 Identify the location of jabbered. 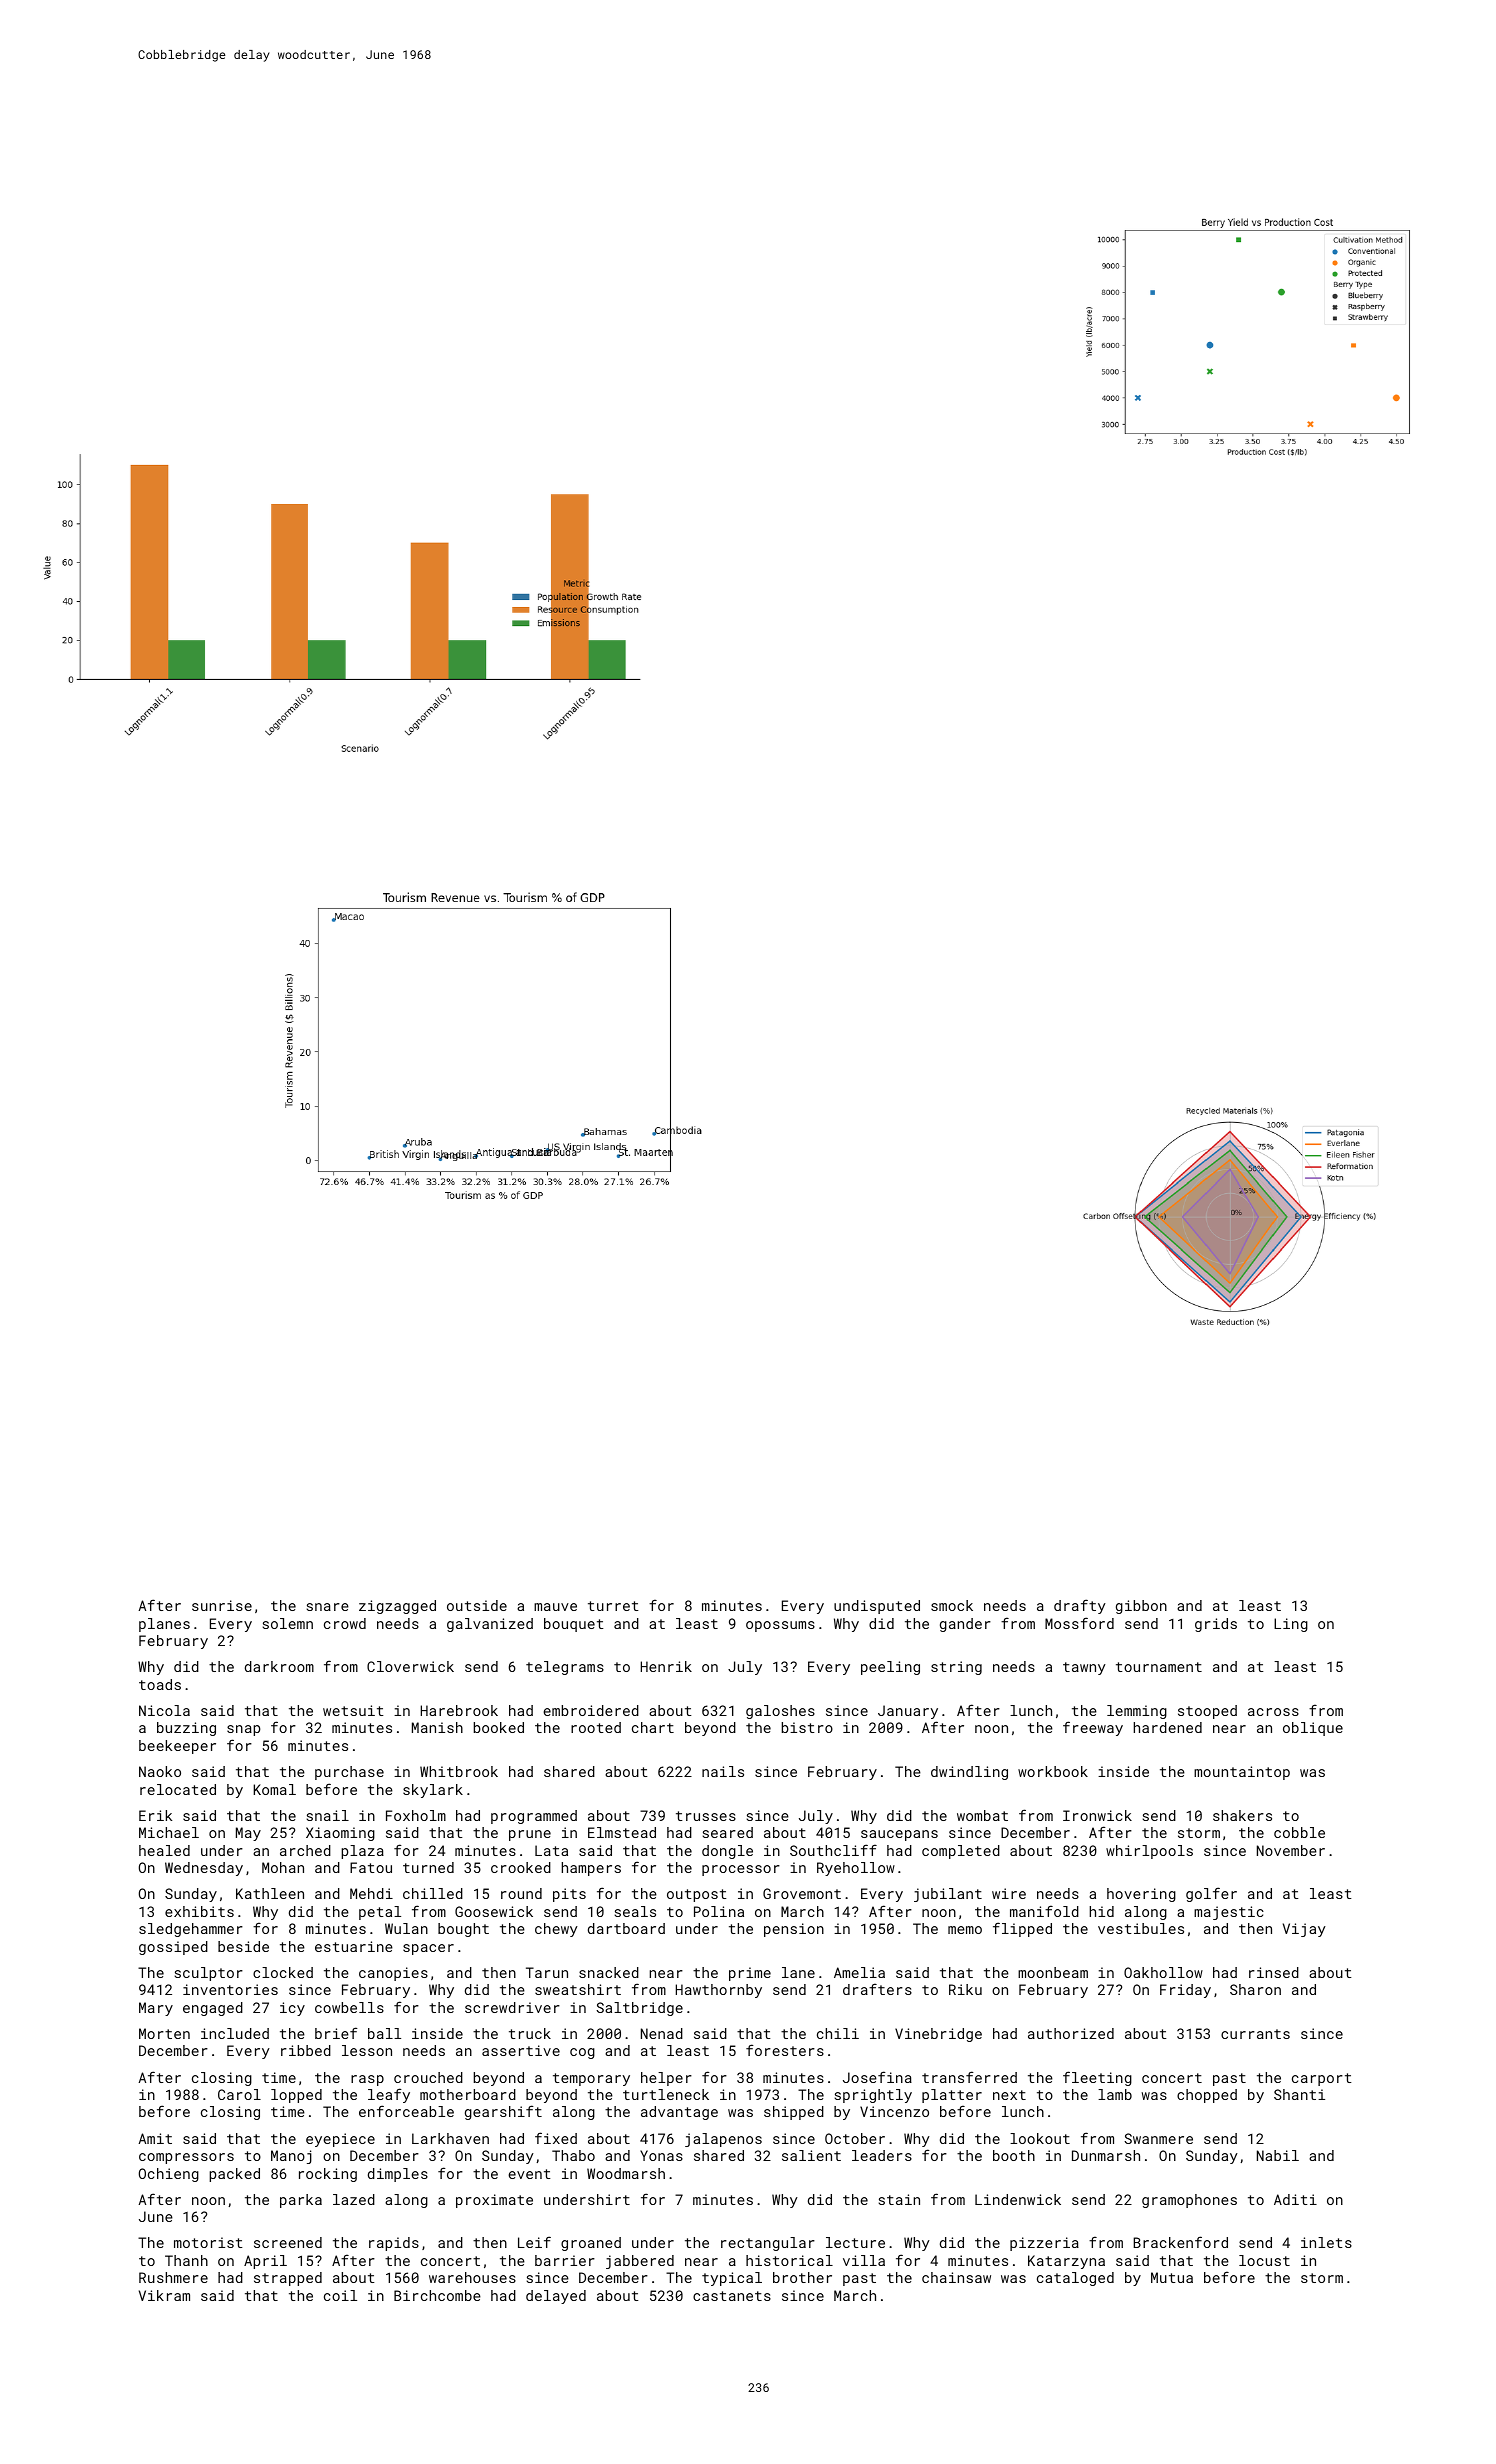
(640, 2262).
